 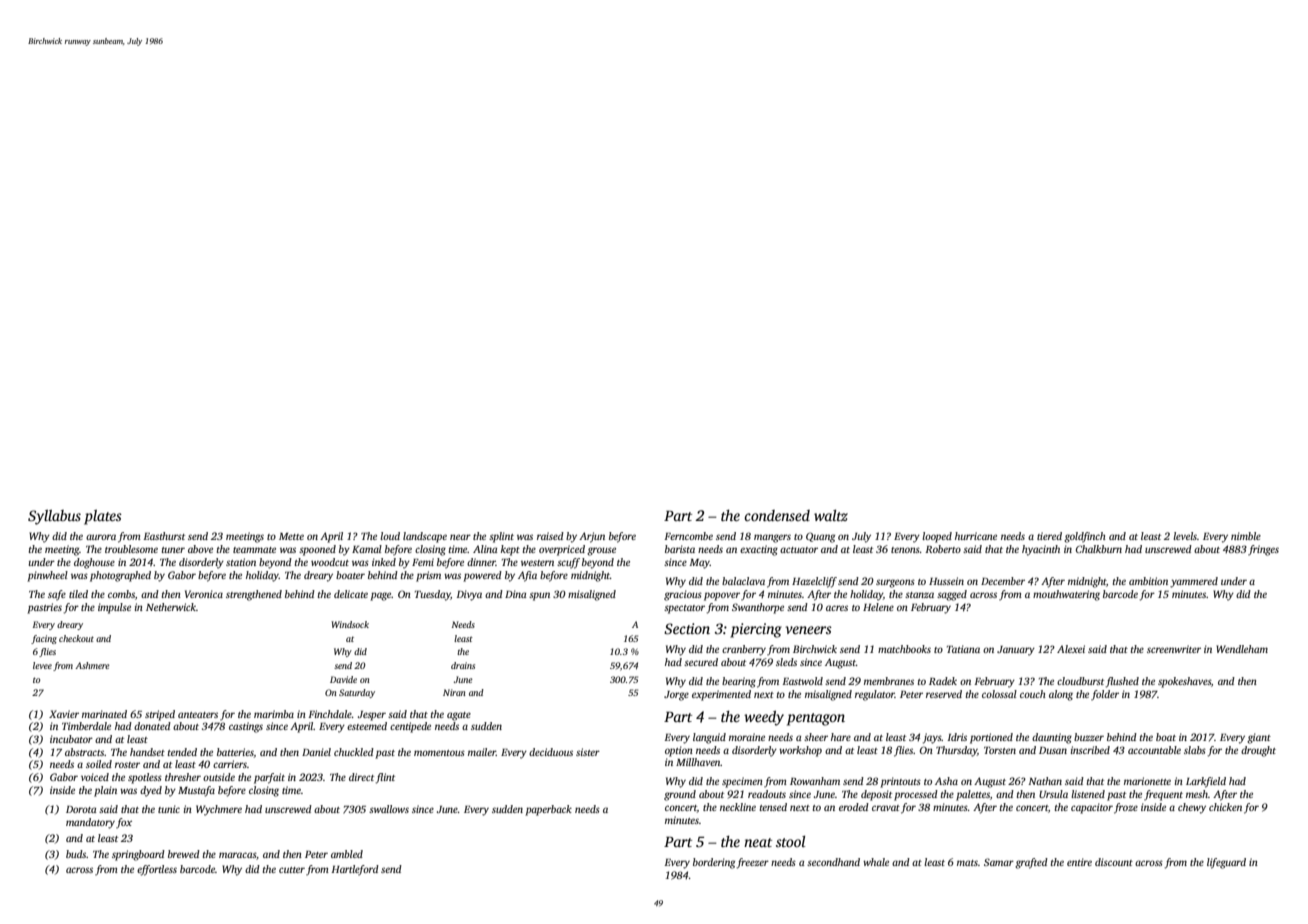 What do you see at coordinates (548, 810) in the document?
I see `paperback` at bounding box center [548, 810].
